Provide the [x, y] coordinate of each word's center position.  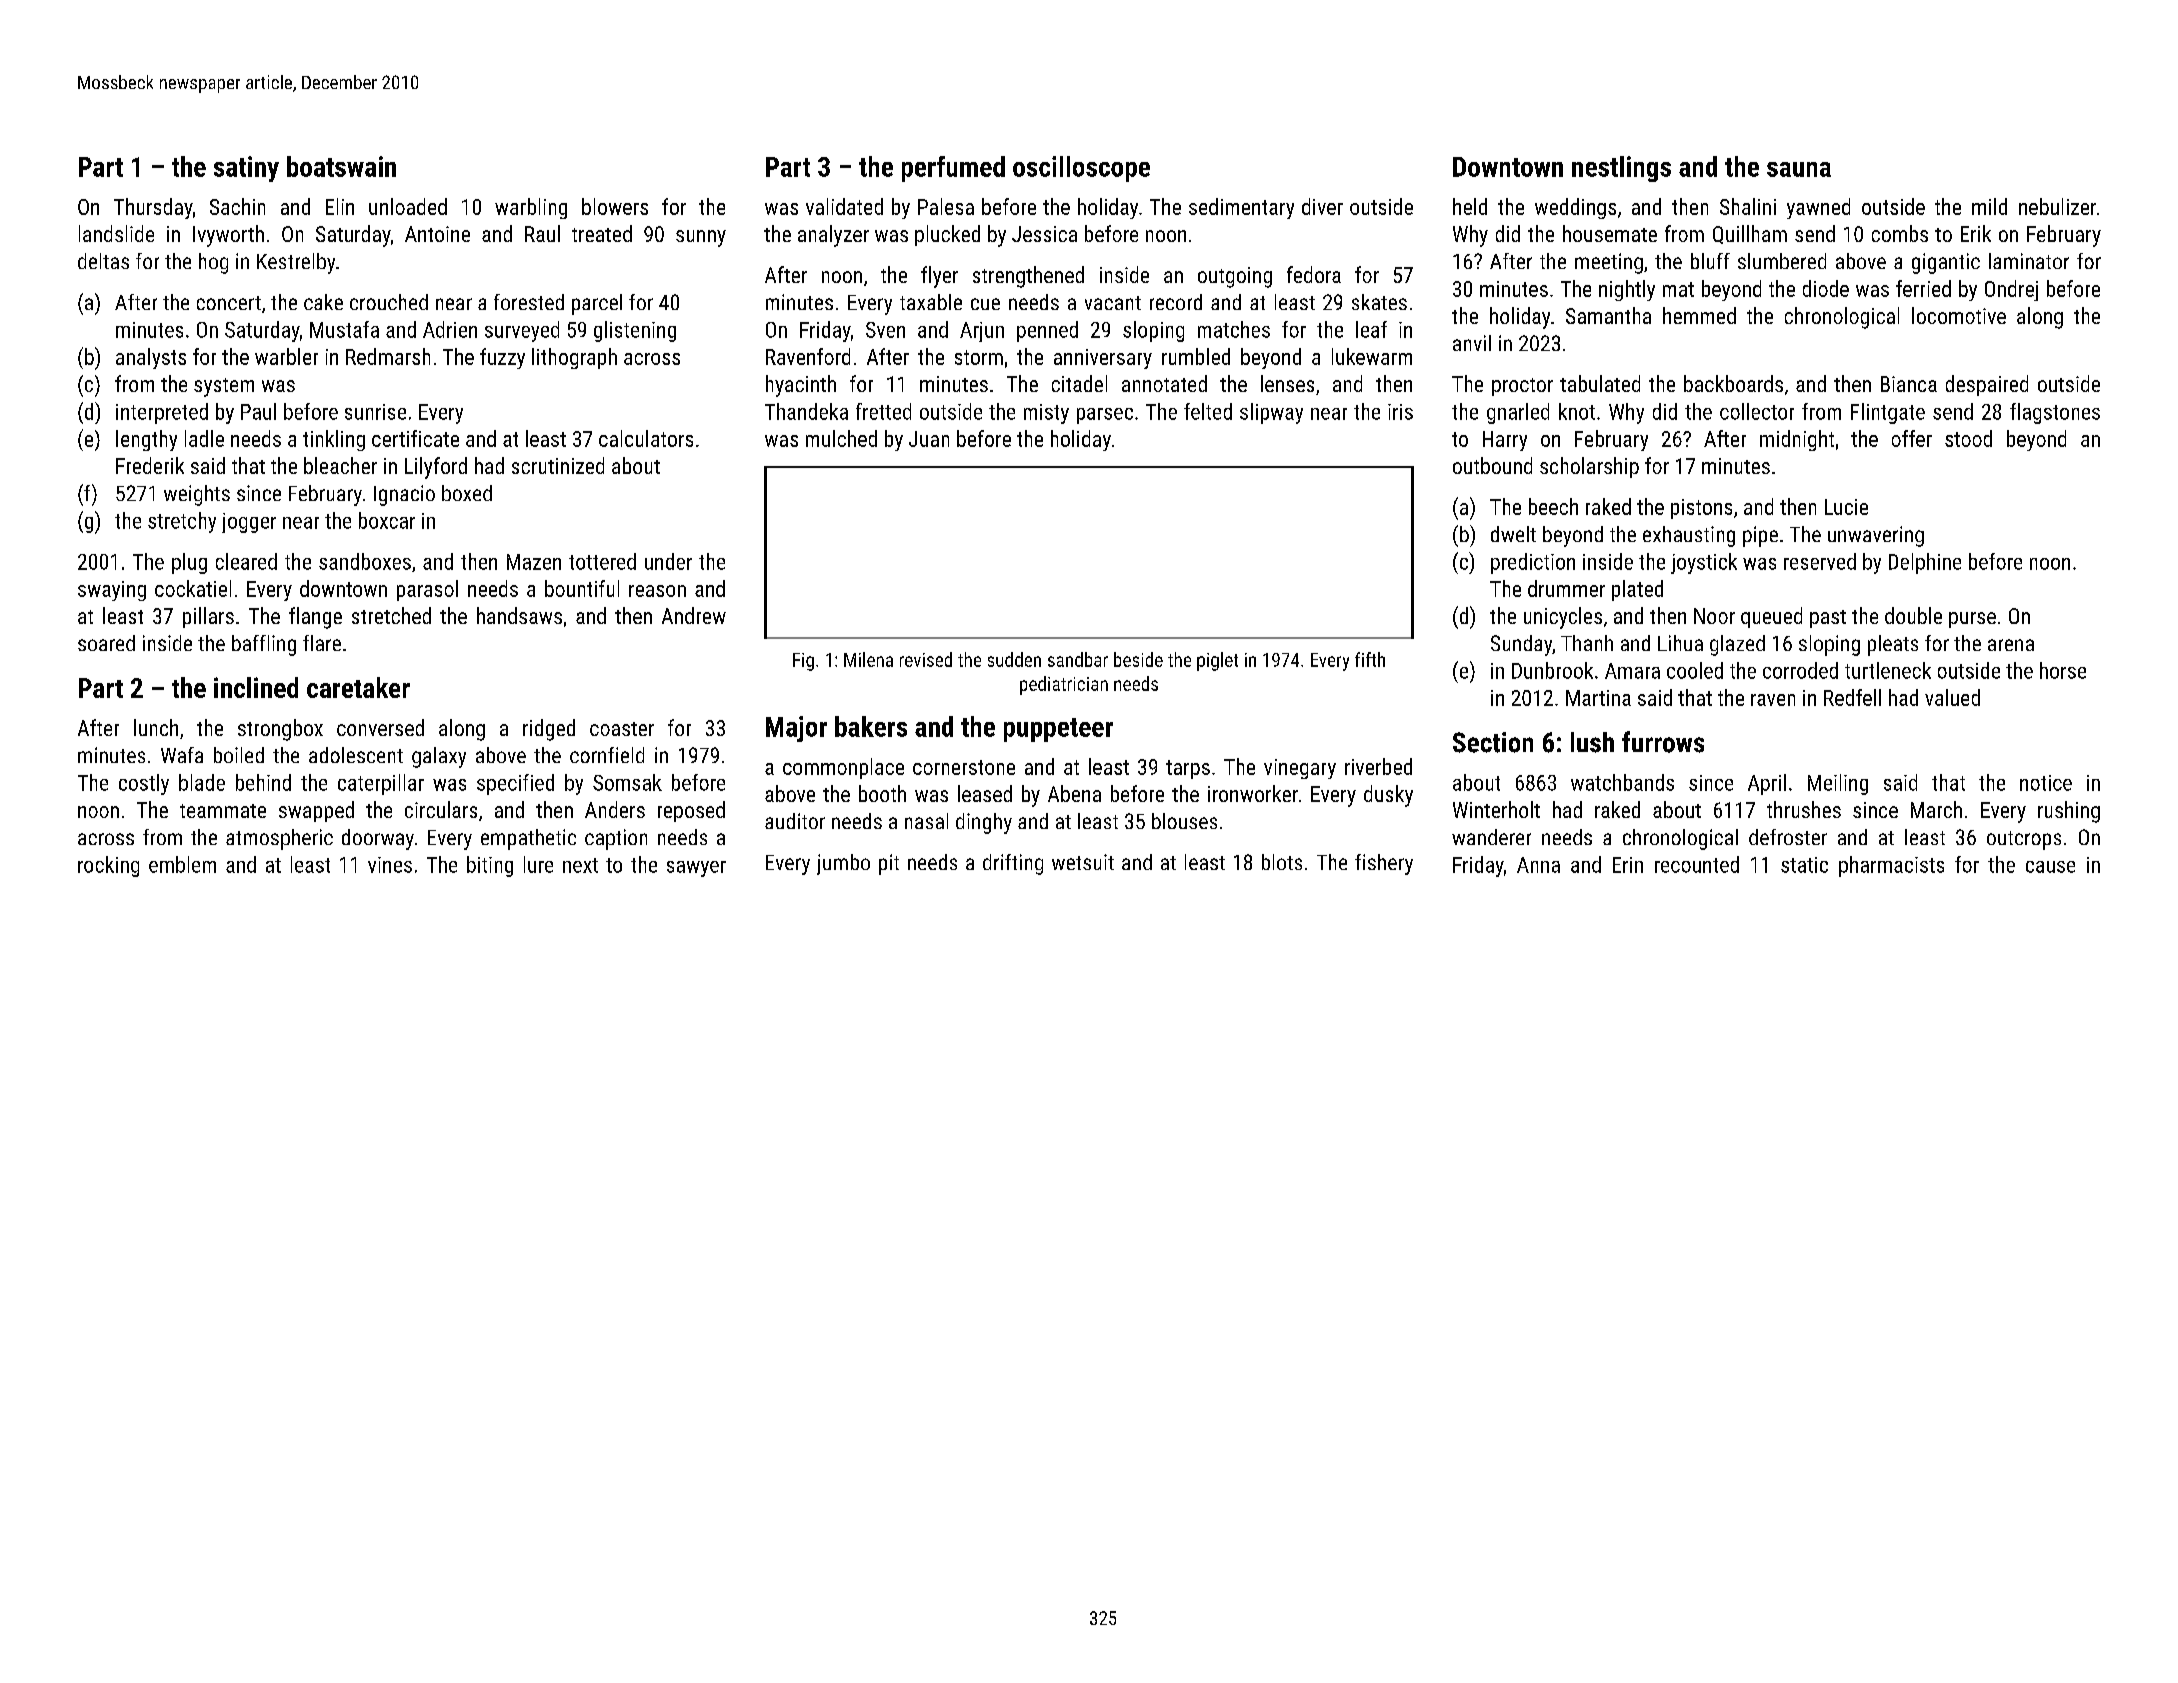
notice [2046, 783]
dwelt [1513, 534]
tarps [1188, 769]
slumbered [1782, 261]
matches [1234, 329]
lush [1592, 742]
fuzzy [502, 358]
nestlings [1621, 169]
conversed [380, 727]
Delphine [1925, 563]
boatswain [341, 166]
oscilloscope [1081, 169]
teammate [223, 811]
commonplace [843, 768]
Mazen [534, 562]
